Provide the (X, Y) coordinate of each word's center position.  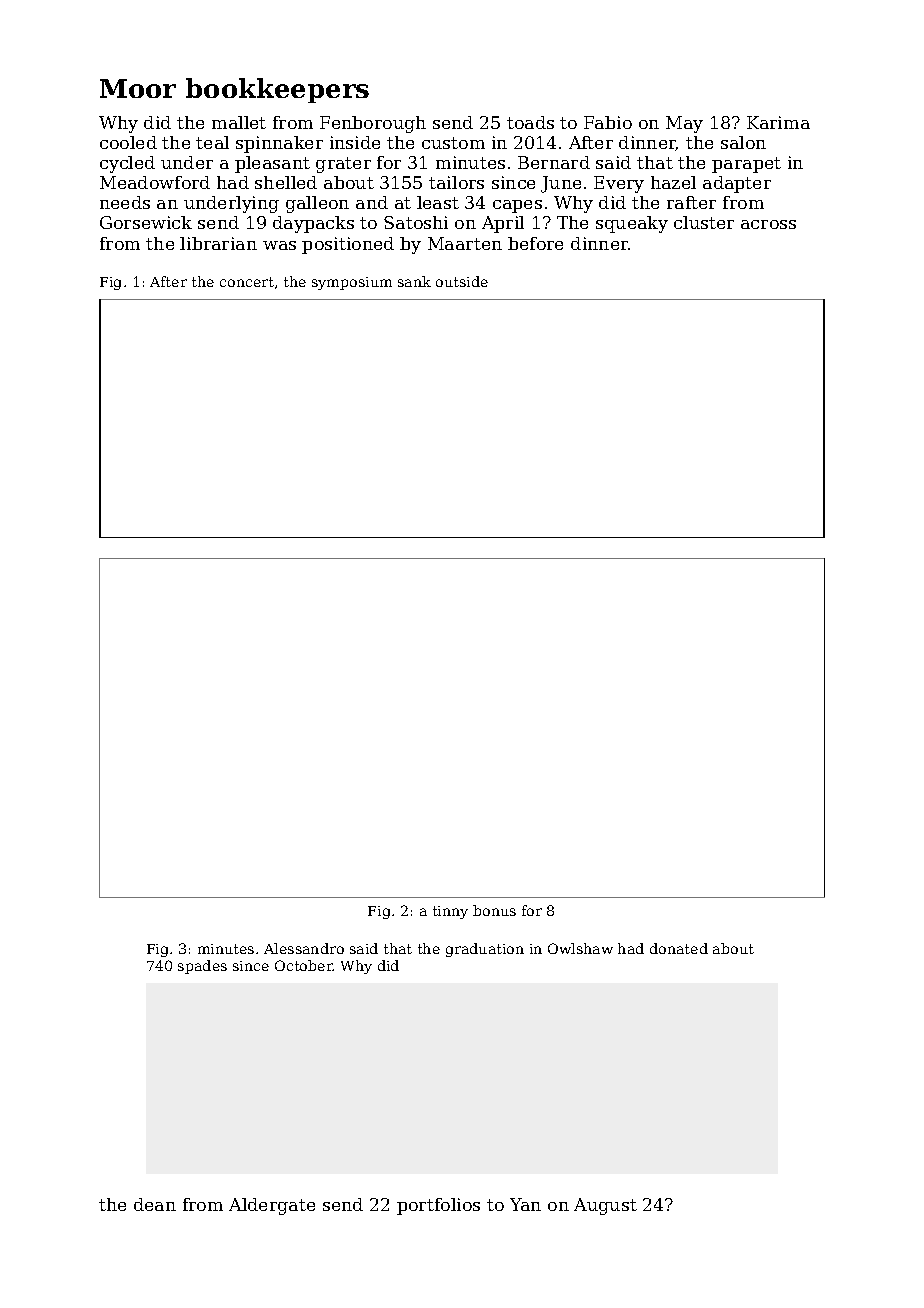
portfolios (438, 1206)
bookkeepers (277, 90)
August (605, 1206)
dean (155, 1204)
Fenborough (373, 124)
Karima (778, 122)
